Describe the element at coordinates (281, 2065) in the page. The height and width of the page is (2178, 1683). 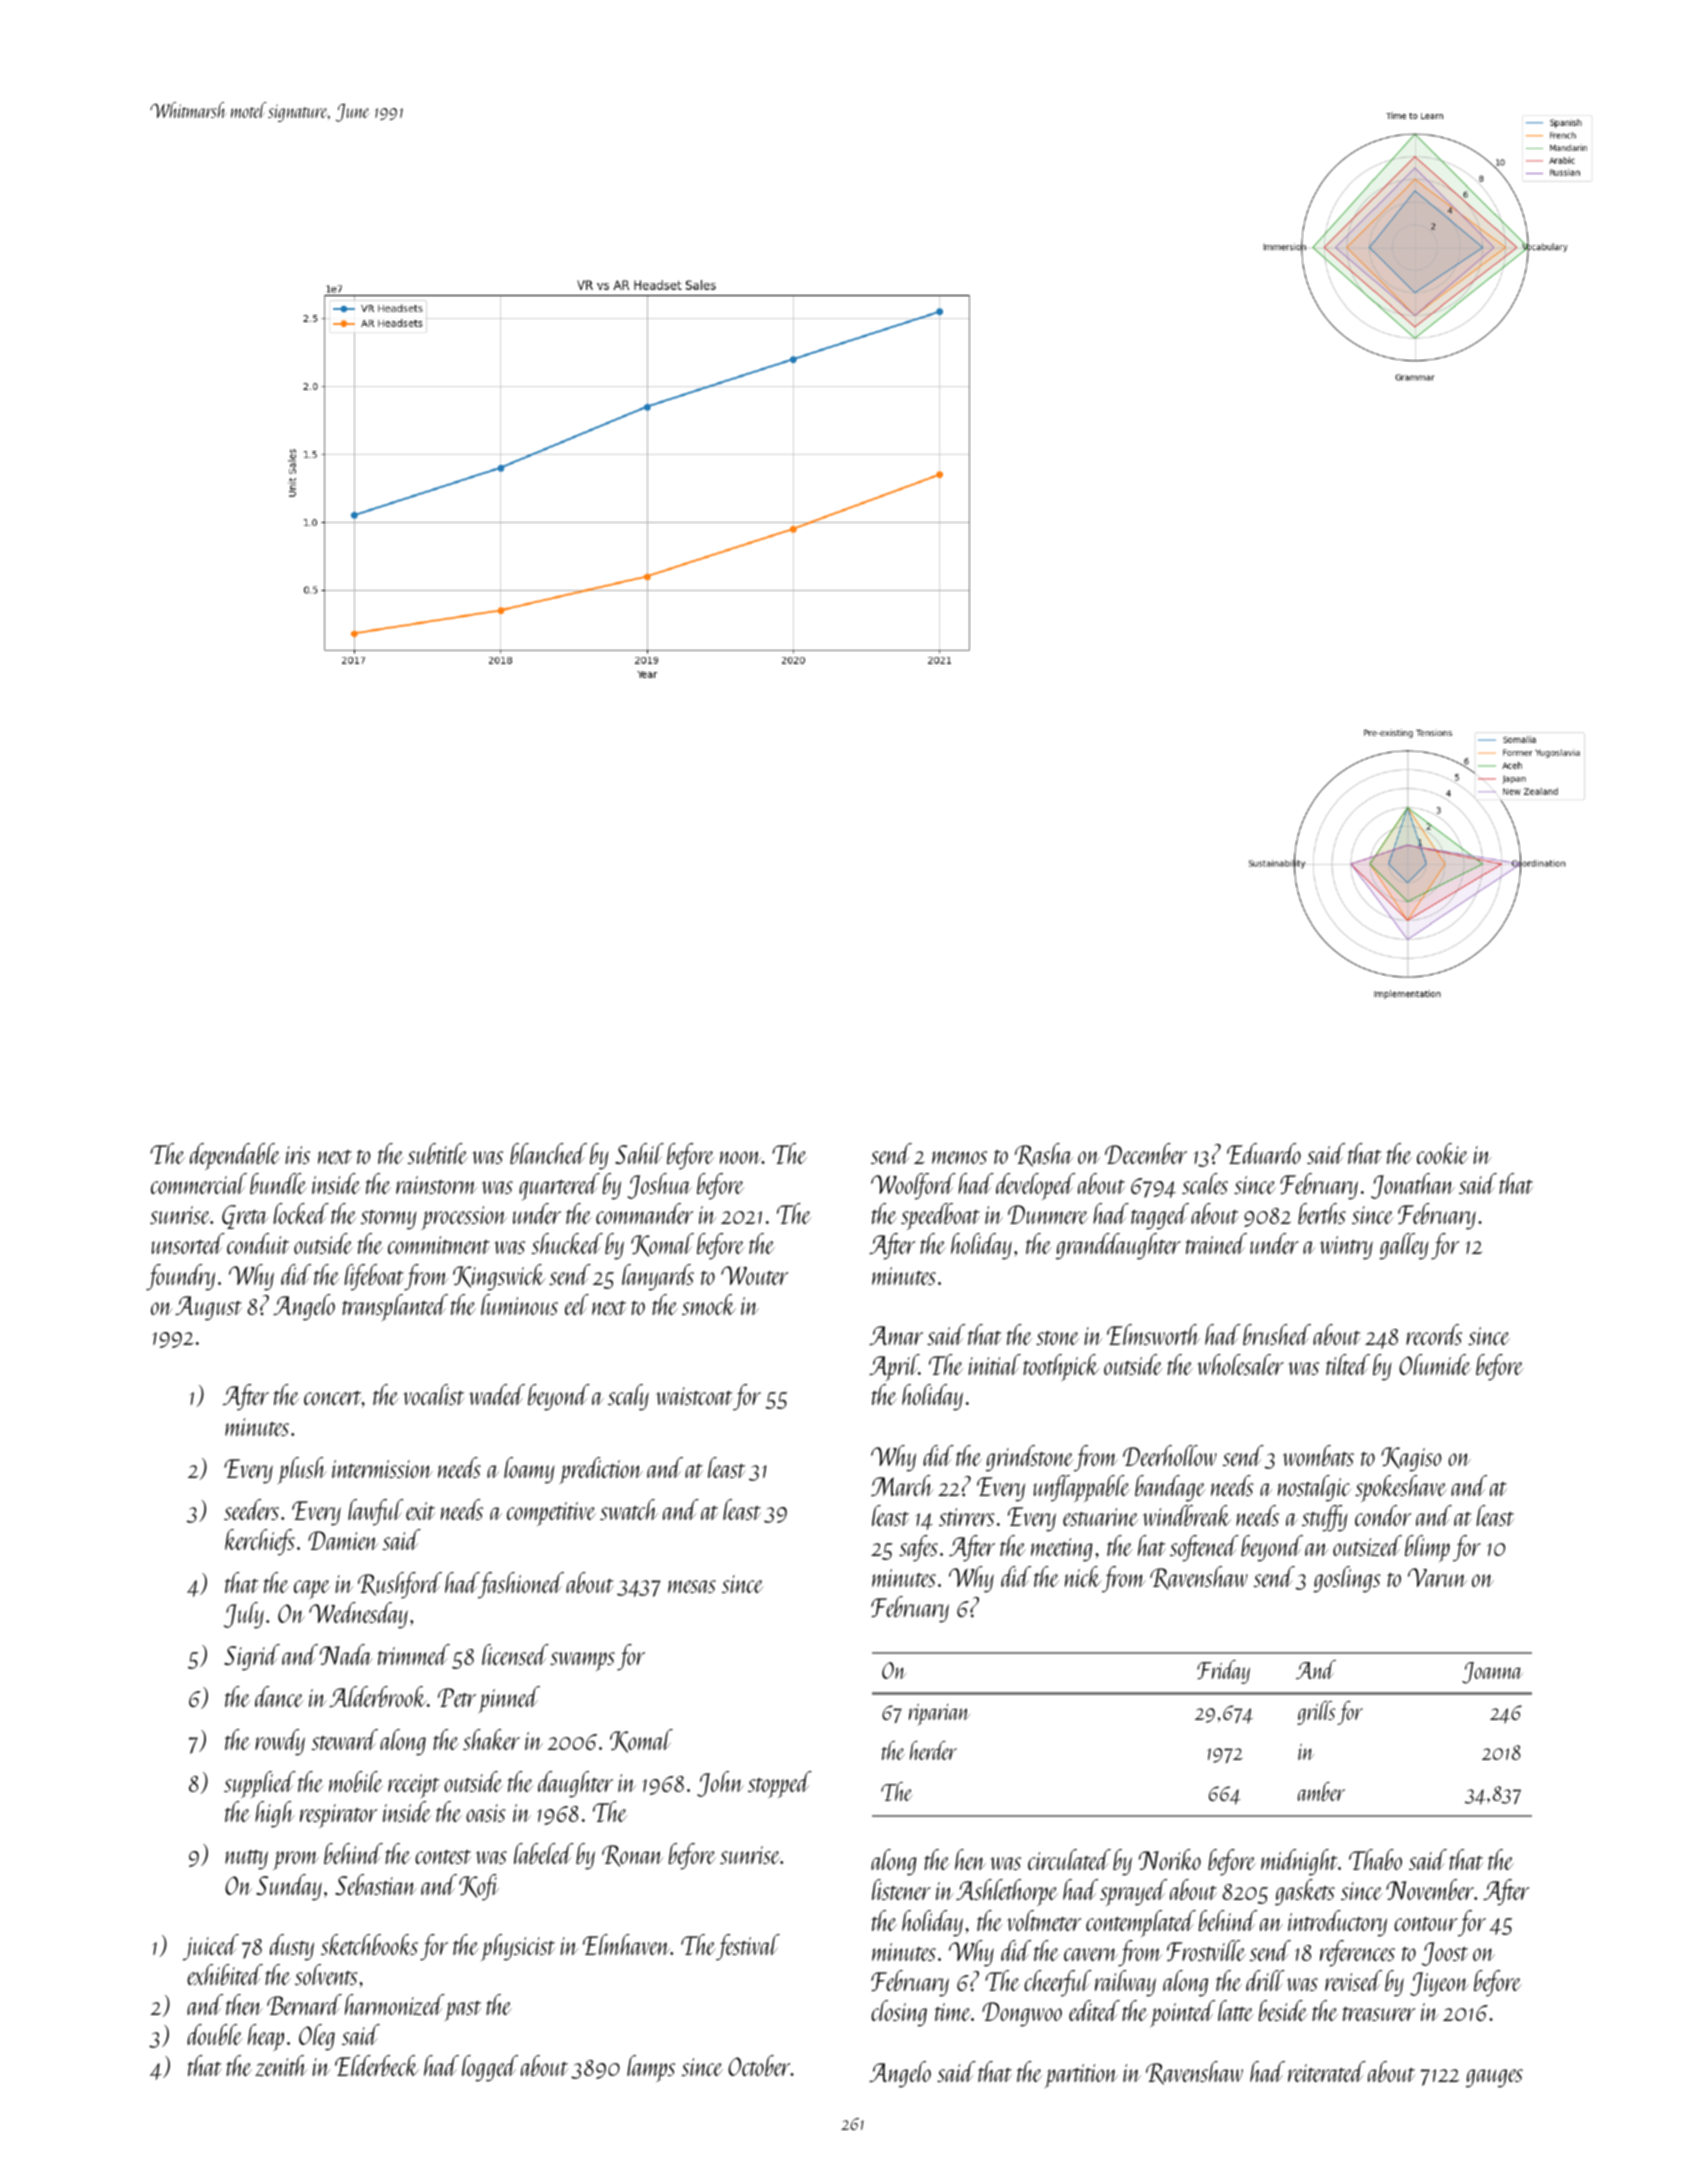
I see `zenith` at that location.
